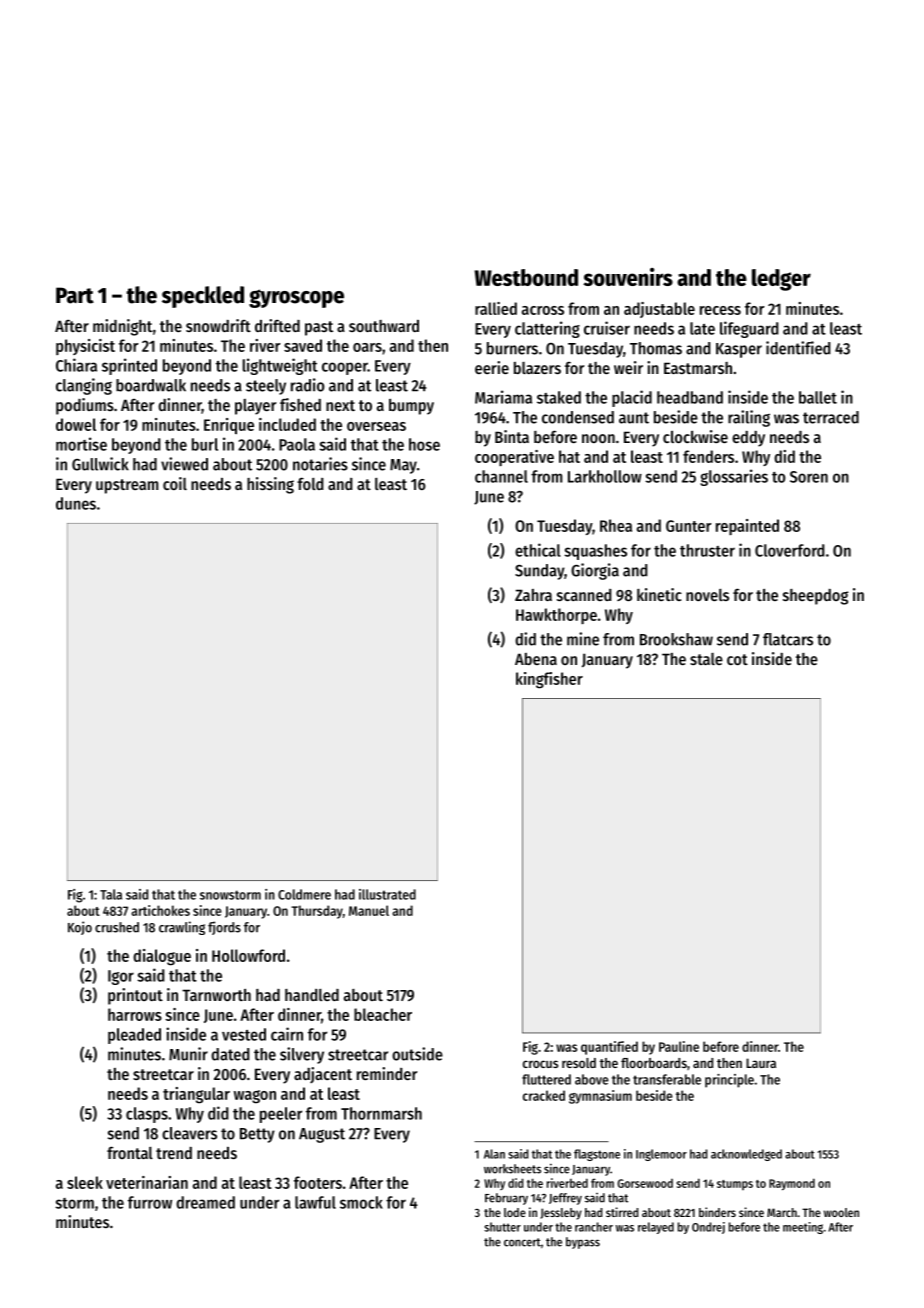 The image size is (924, 1308). What do you see at coordinates (512, 1169) in the page?
I see `worksheets` at bounding box center [512, 1169].
